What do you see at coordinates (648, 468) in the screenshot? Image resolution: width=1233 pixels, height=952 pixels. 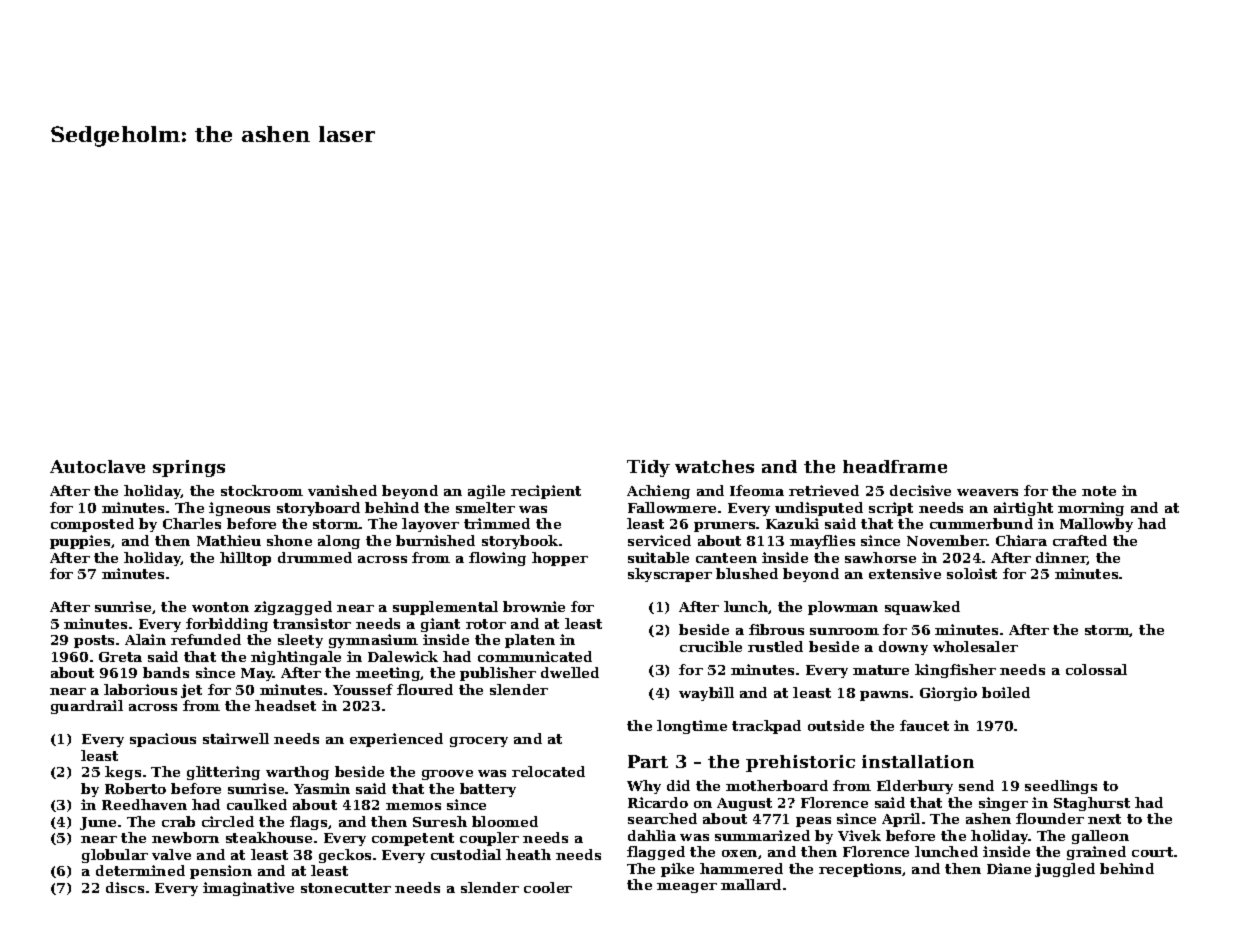 I see `Tidy` at bounding box center [648, 468].
